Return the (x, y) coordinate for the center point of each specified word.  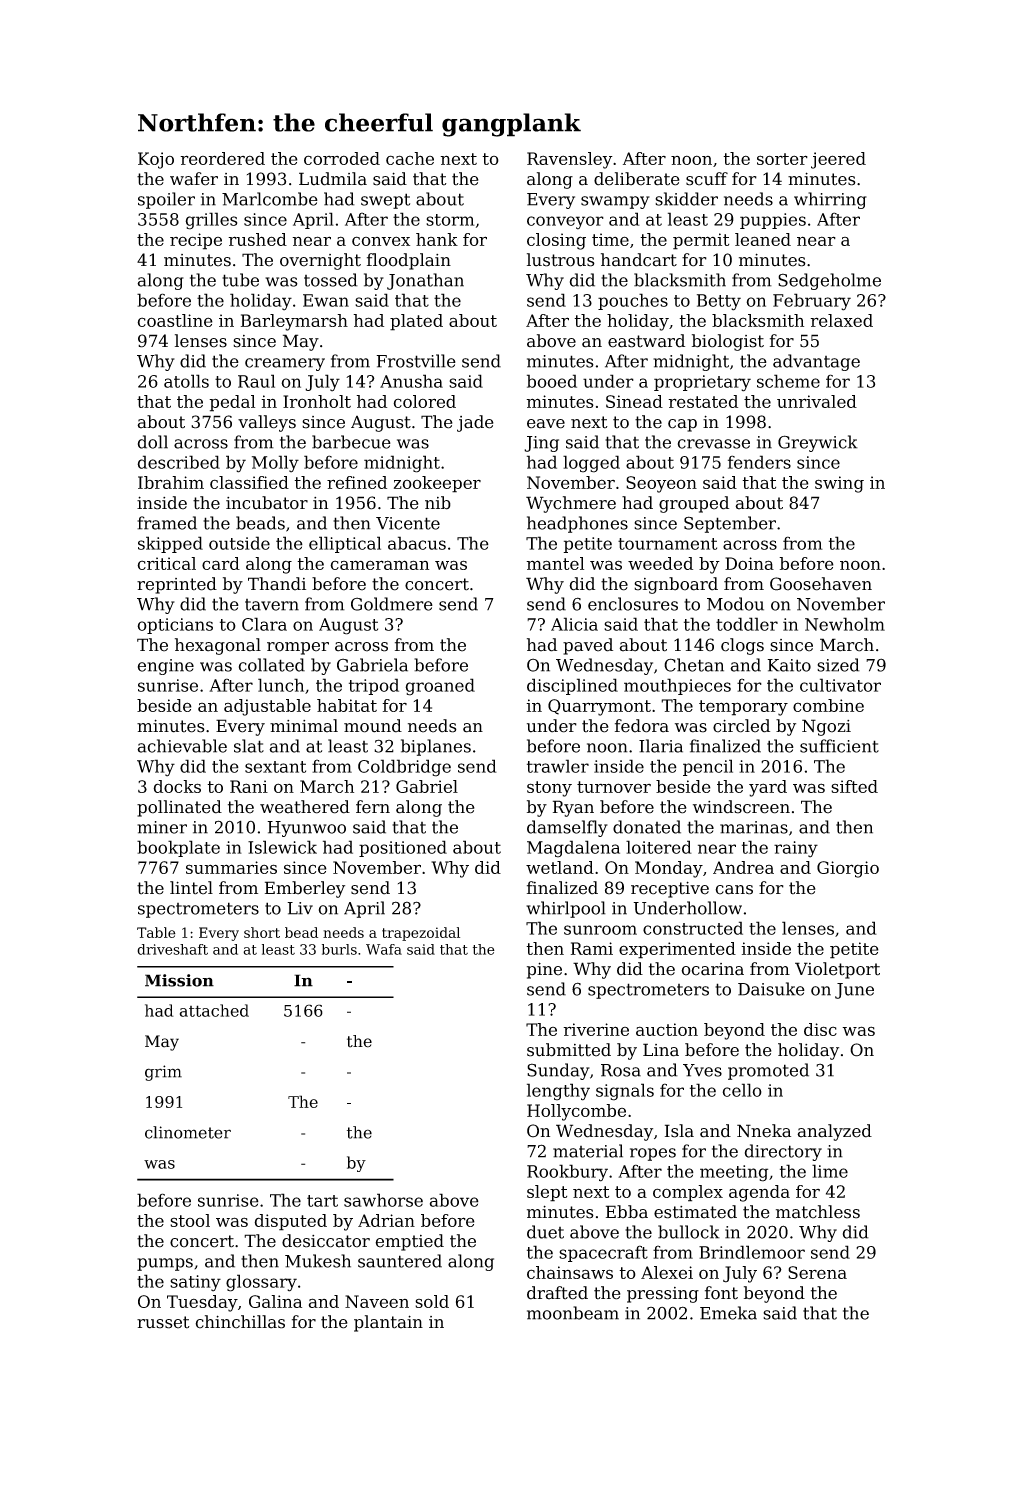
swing (839, 484)
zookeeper (437, 484)
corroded (342, 158)
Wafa (384, 949)
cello (742, 1090)
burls (339, 949)
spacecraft (603, 1253)
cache (410, 158)
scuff (707, 179)
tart (322, 1201)
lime (830, 1171)
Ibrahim (171, 482)
